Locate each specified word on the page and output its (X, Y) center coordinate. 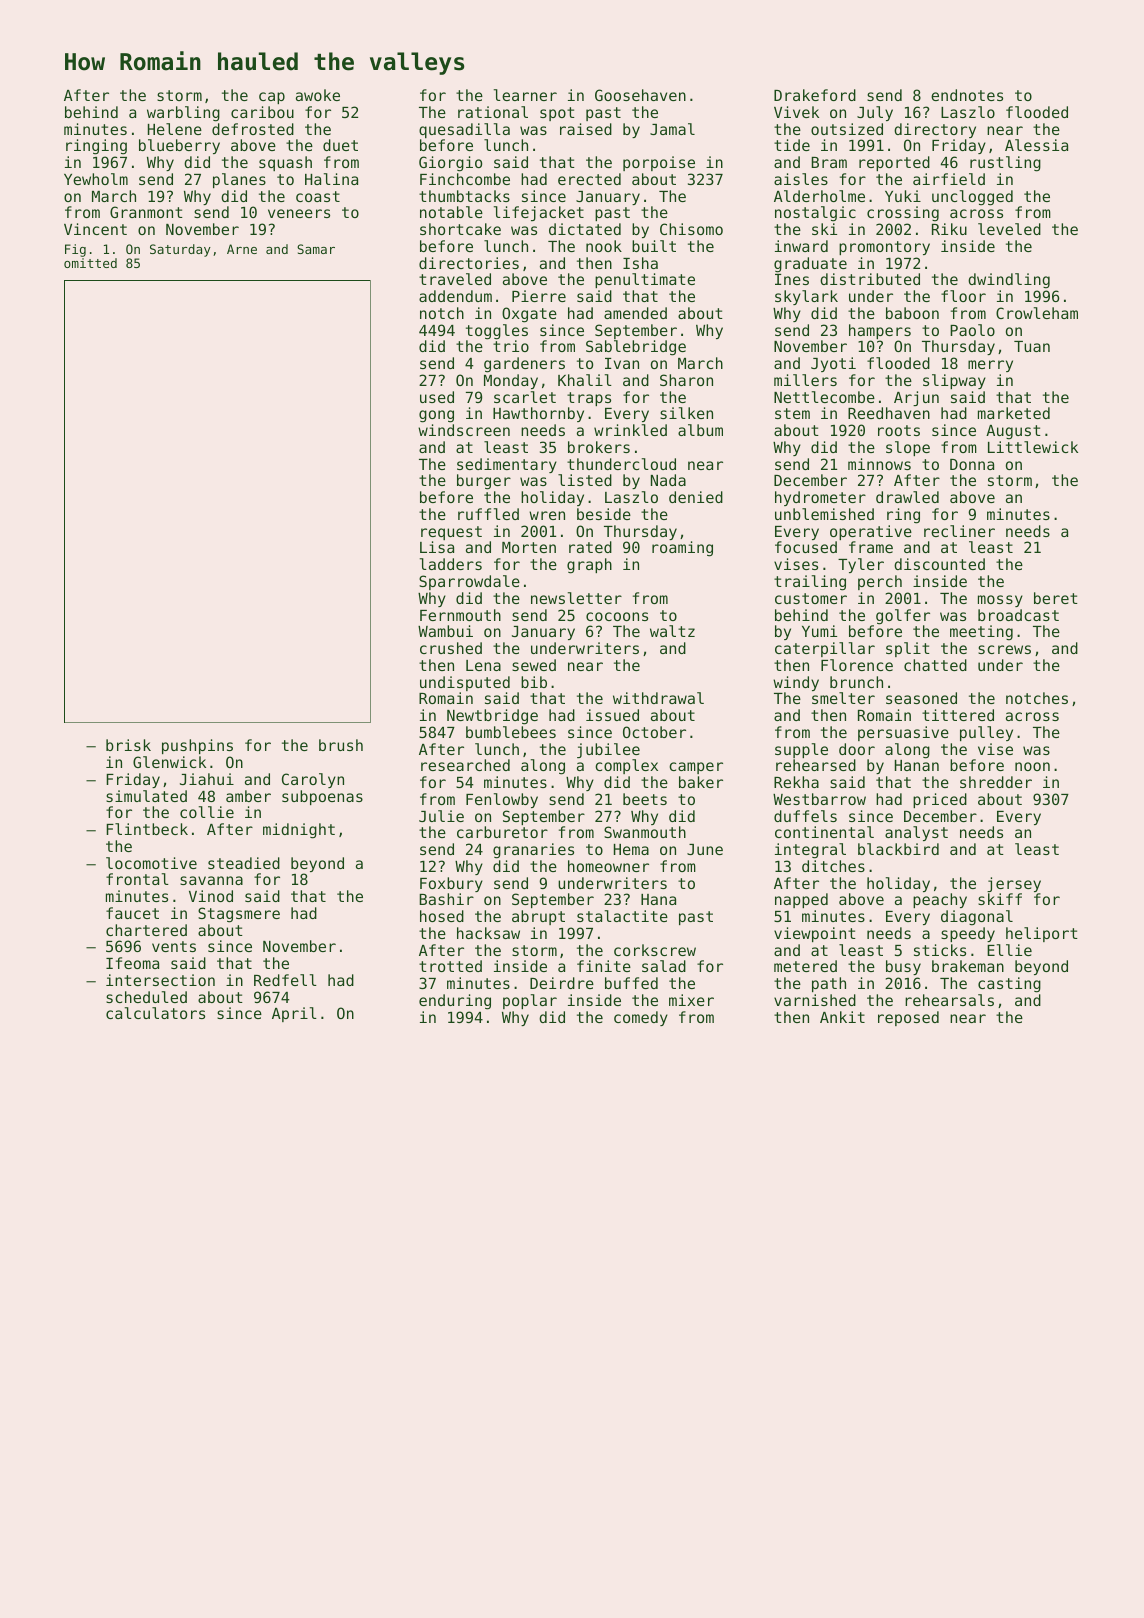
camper (696, 768)
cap (272, 98)
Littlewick (1033, 447)
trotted (450, 966)
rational (493, 112)
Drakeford (815, 95)
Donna (972, 464)
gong (436, 416)
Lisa (437, 547)
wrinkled (630, 430)
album (700, 430)
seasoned (921, 698)
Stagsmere (239, 915)
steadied (244, 863)
